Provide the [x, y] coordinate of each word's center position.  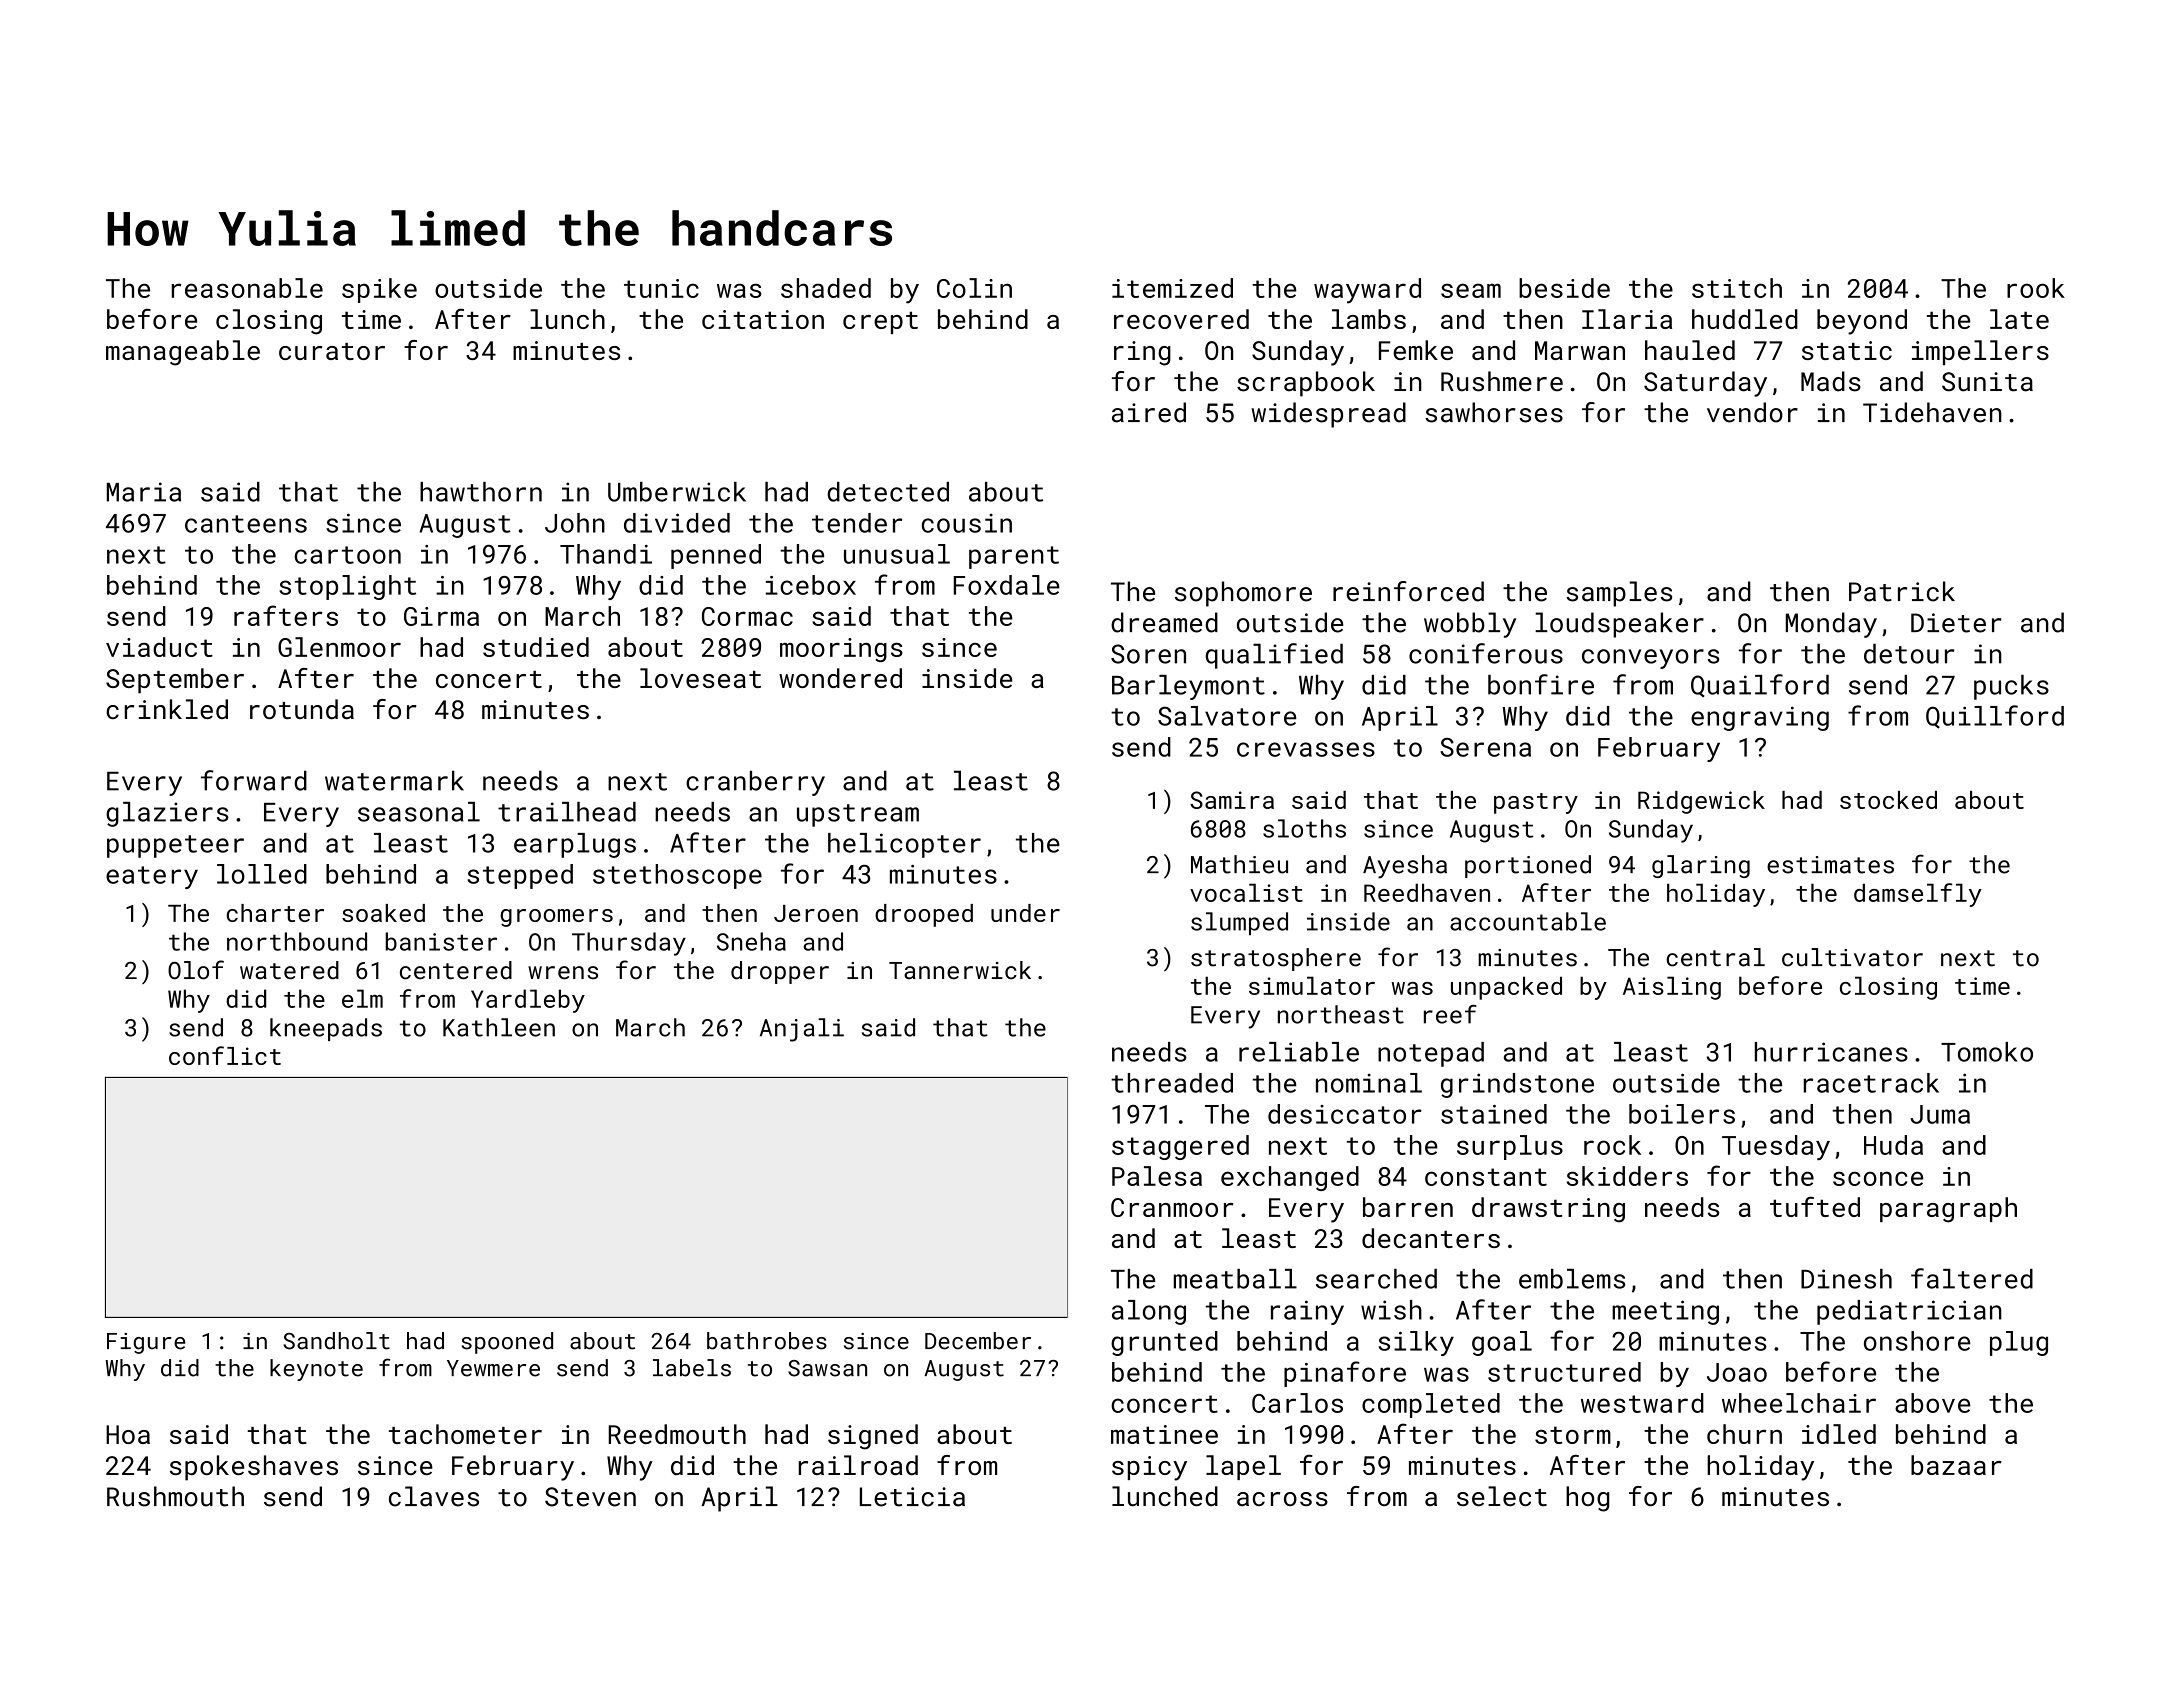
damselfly [1918, 895]
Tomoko [1987, 1052]
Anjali [802, 1030]
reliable [1299, 1052]
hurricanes [1831, 1052]
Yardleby [528, 1001]
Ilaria [1627, 319]
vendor [1752, 412]
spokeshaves [254, 1468]
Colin [974, 288]
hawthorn [481, 492]
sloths [1304, 828]
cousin [967, 523]
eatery [152, 877]
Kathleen [499, 1027]
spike [379, 290]
